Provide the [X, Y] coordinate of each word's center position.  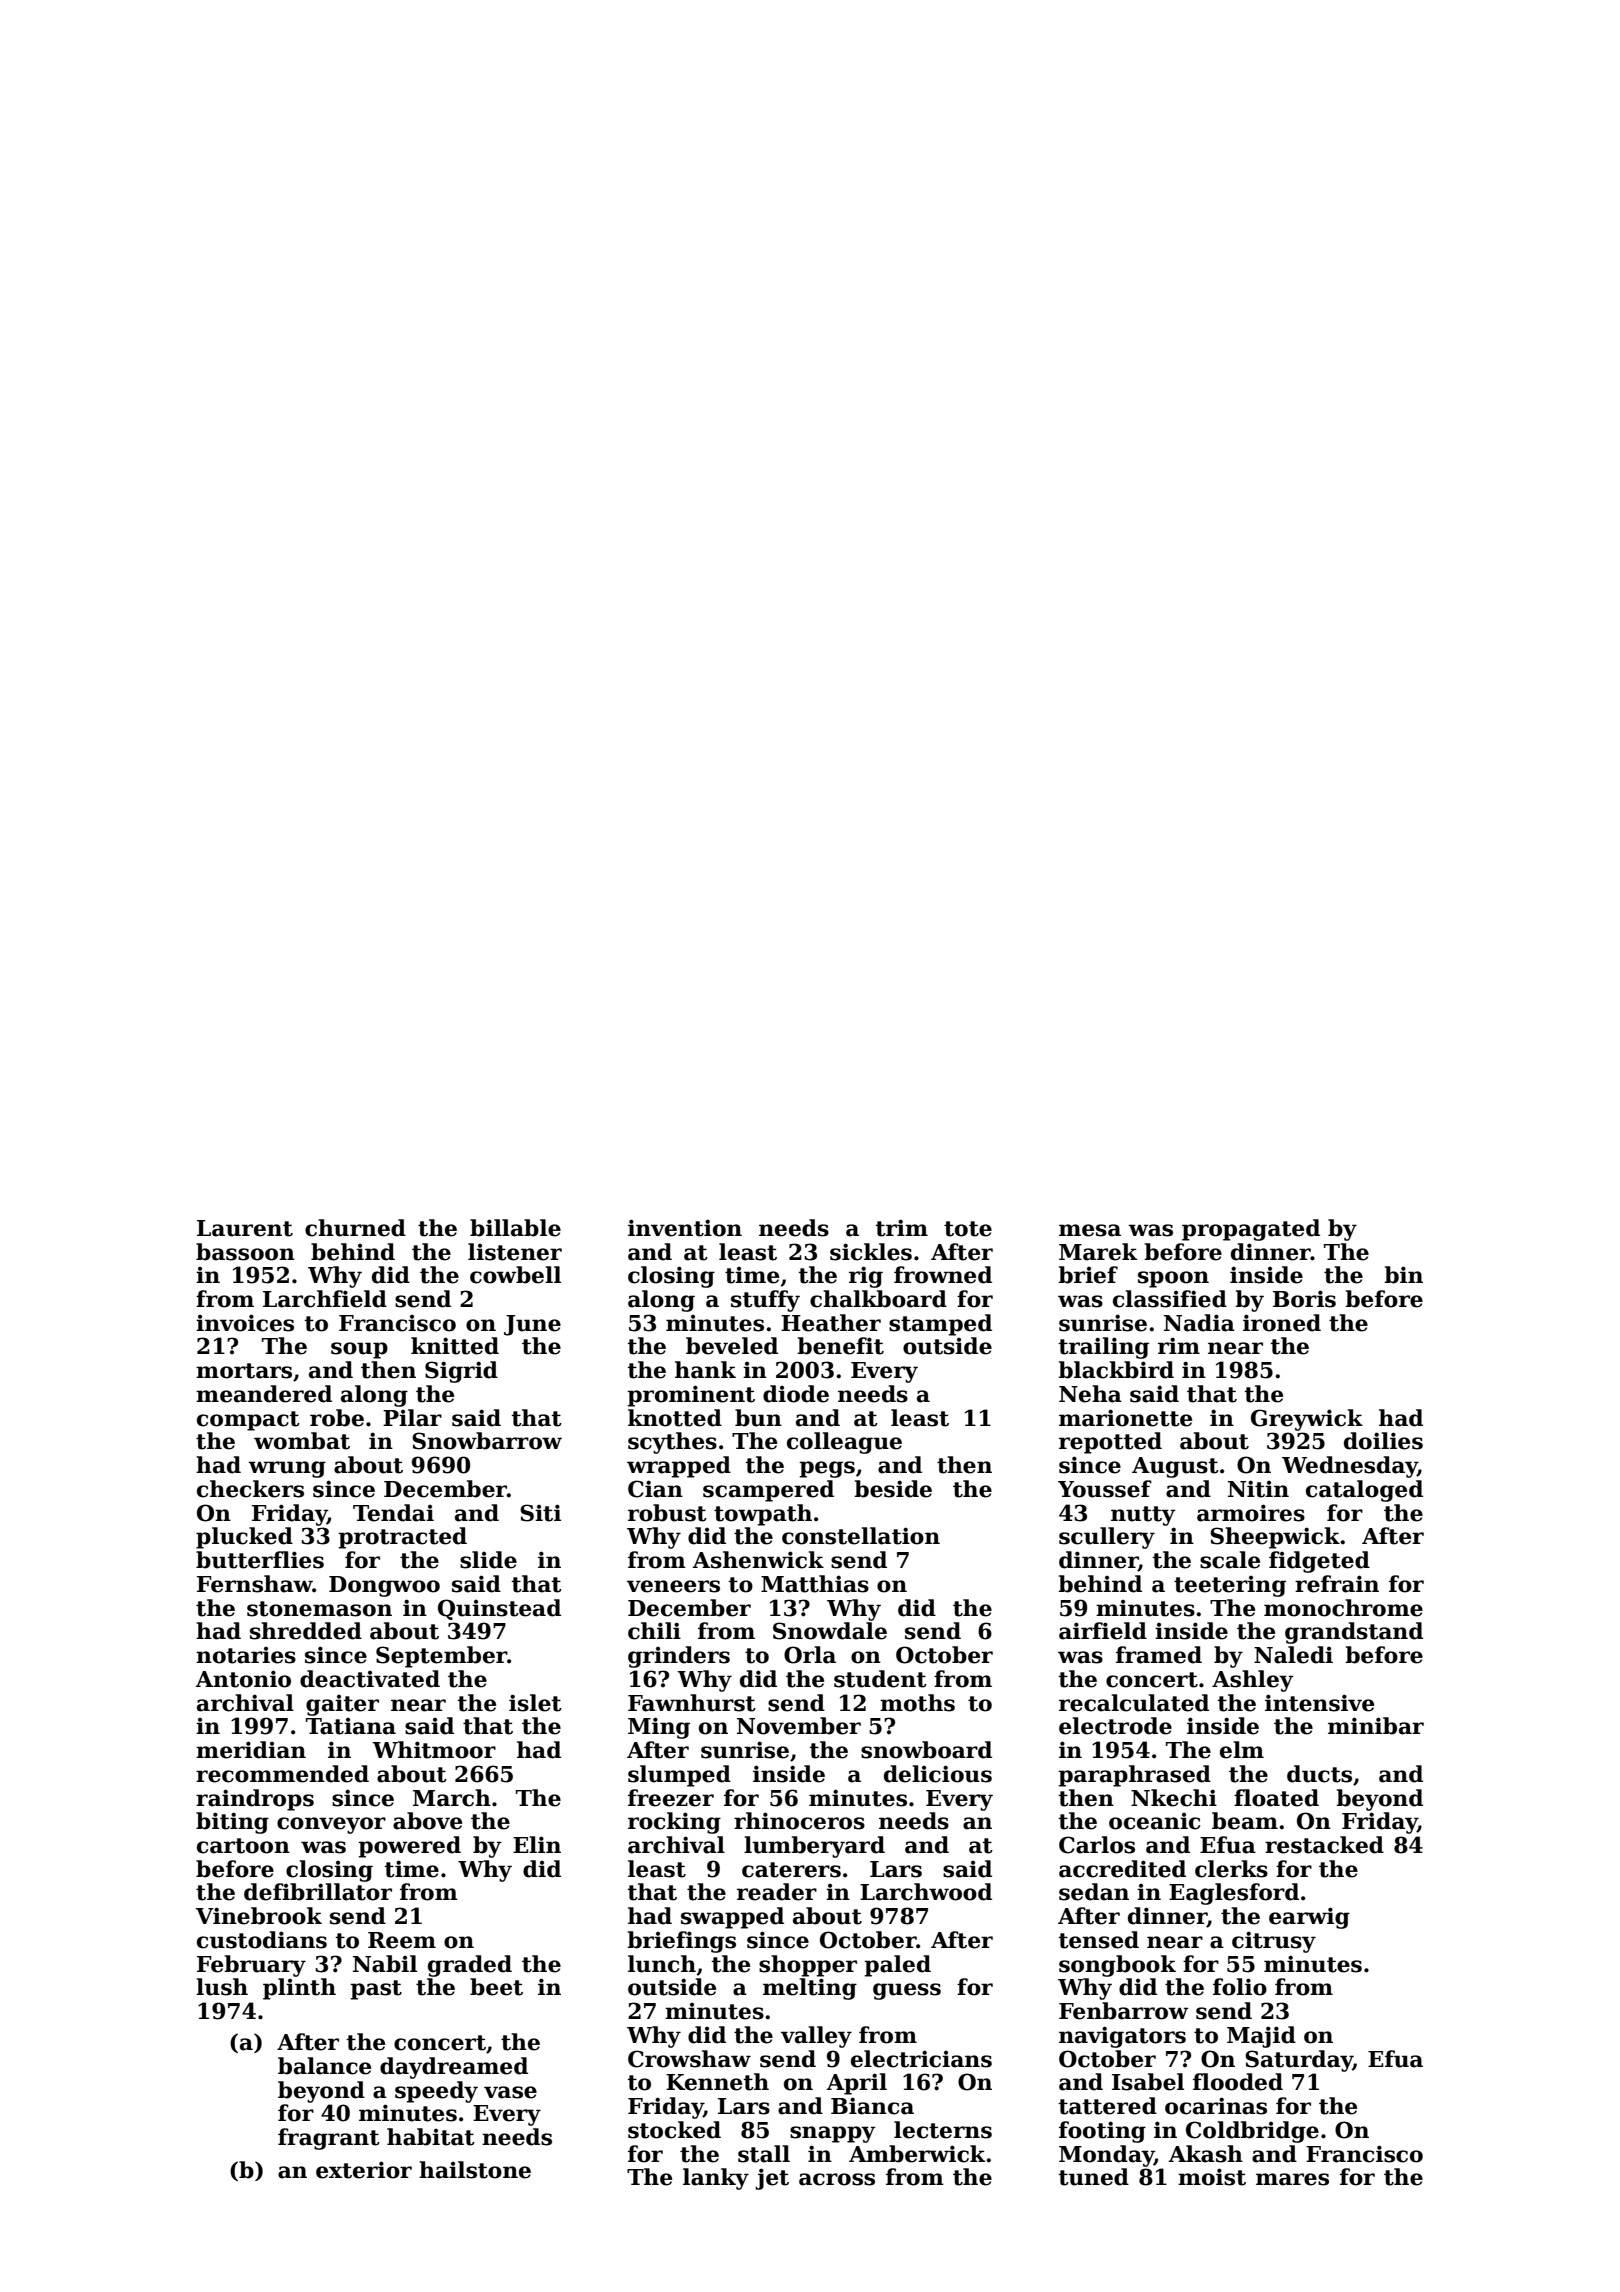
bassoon [245, 1252]
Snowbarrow [487, 1441]
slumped [679, 1776]
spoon [1173, 1279]
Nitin [1258, 1489]
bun [758, 1418]
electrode [1115, 1726]
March [452, 1798]
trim [901, 1228]
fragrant [329, 2139]
